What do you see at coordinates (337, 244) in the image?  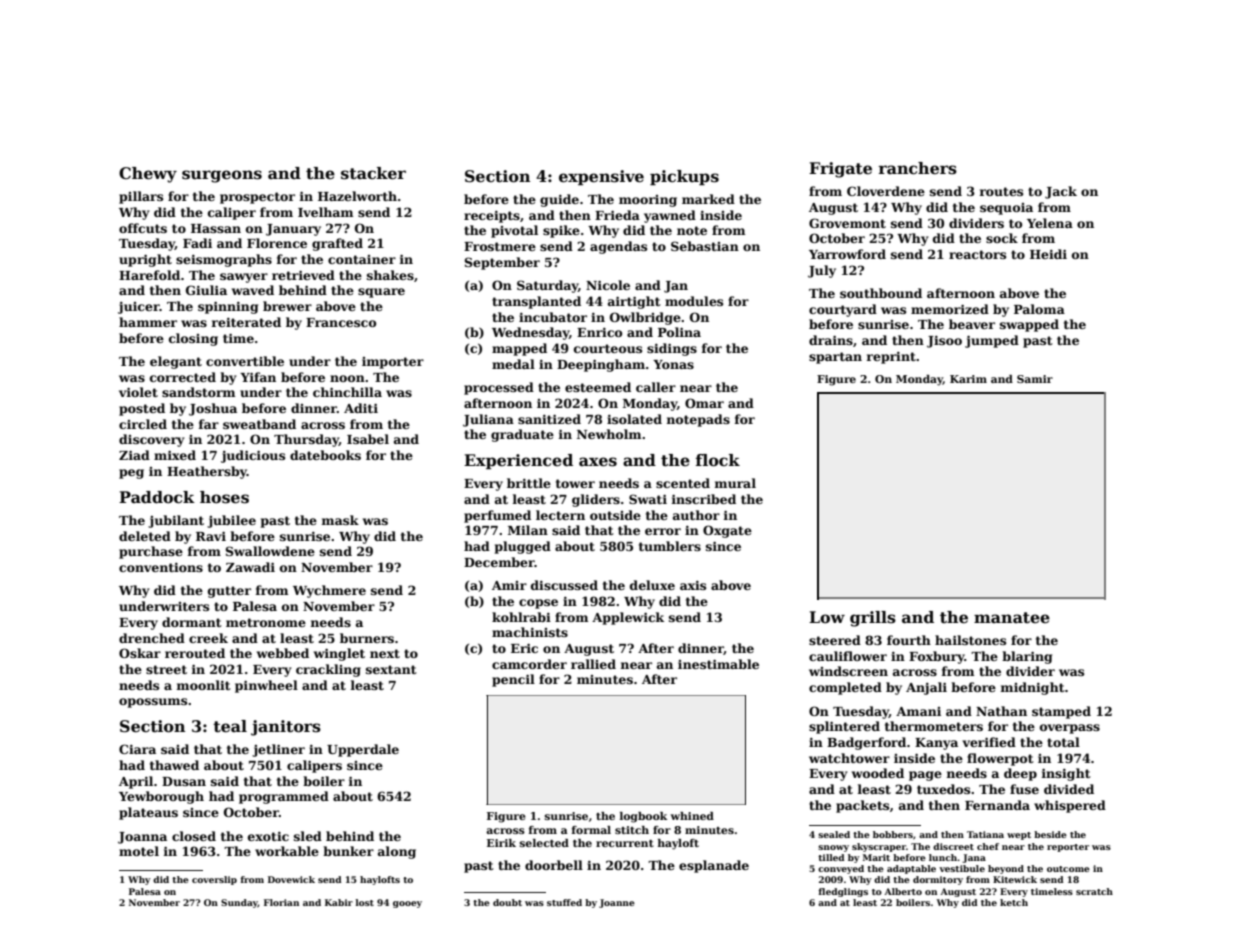 I see `grafted` at bounding box center [337, 244].
